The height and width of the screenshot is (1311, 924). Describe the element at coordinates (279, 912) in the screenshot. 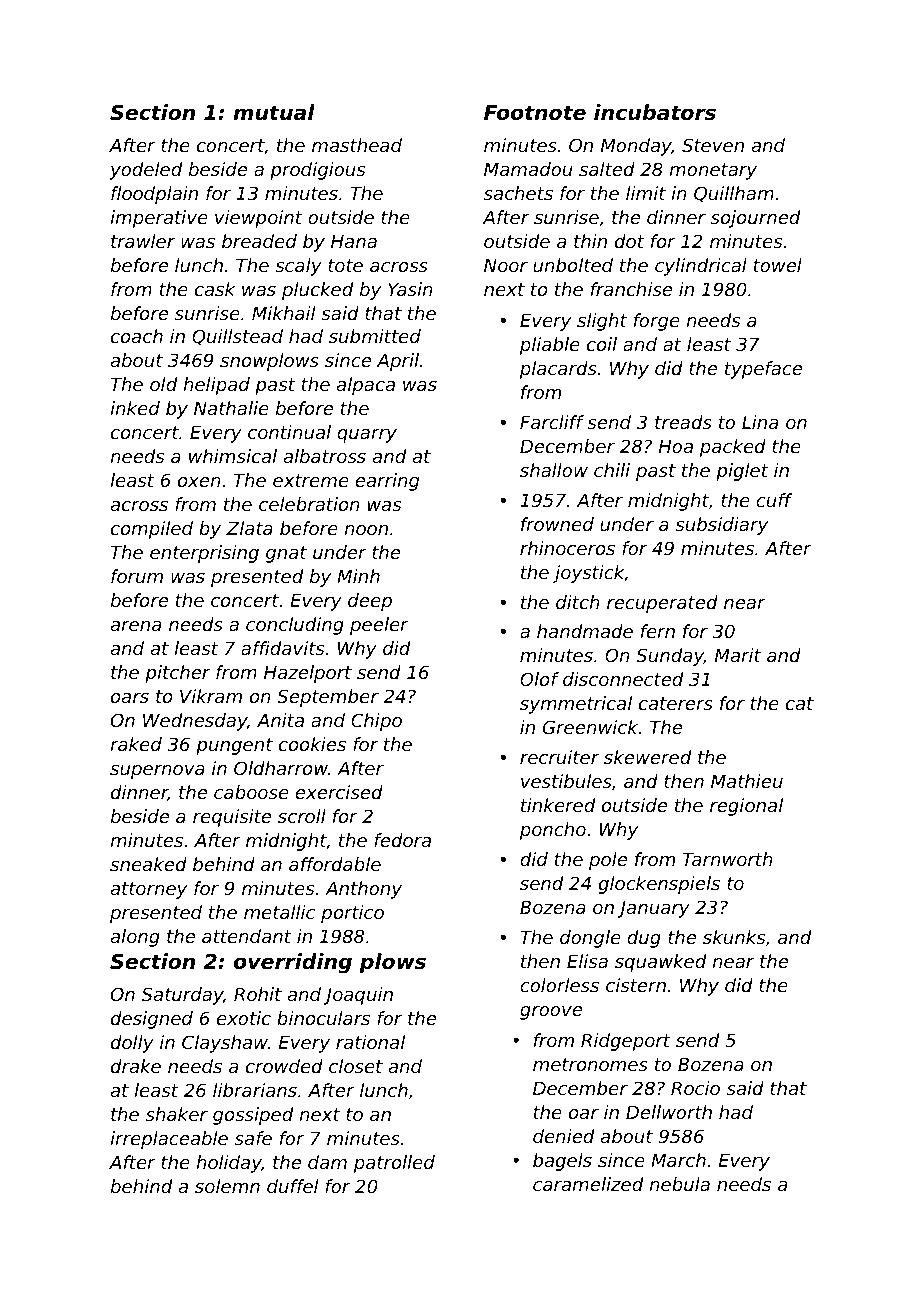

I see `metallic` at that location.
